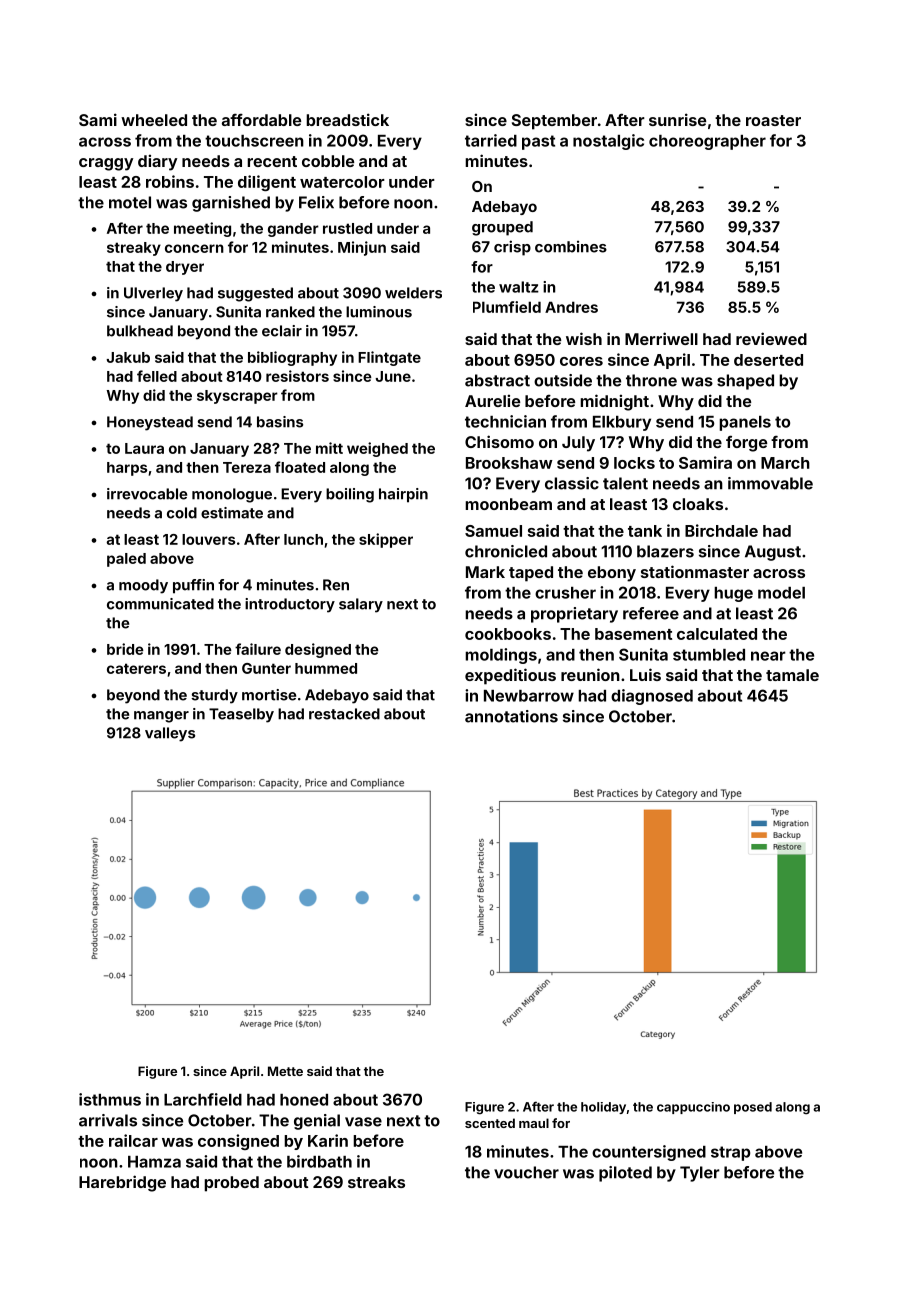 The image size is (908, 1316). What do you see at coordinates (508, 634) in the document?
I see `cookbooks` at bounding box center [508, 634].
